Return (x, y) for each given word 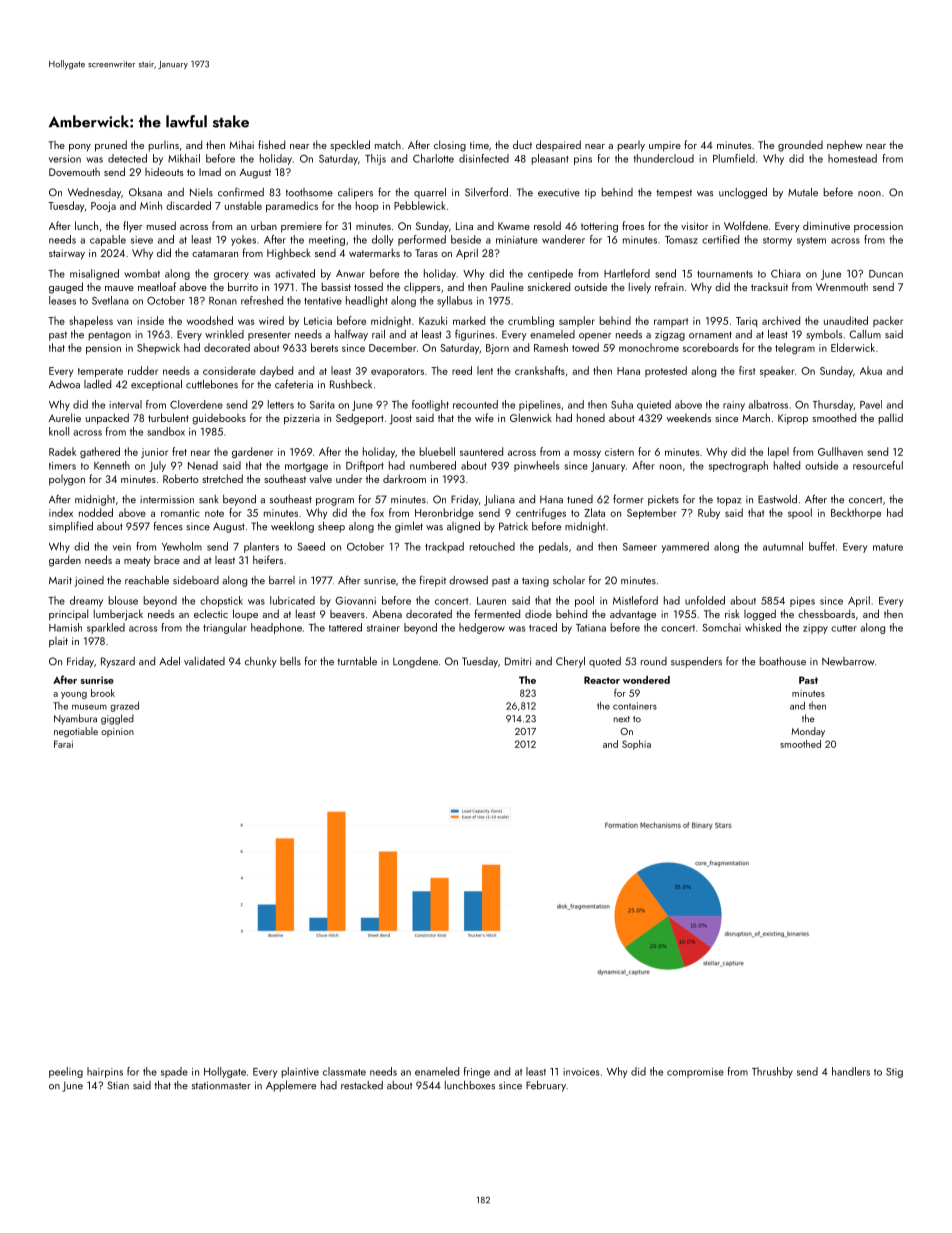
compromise (695, 1073)
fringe (477, 1072)
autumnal (783, 546)
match (388, 144)
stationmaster (221, 1085)
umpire (665, 146)
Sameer (640, 547)
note (214, 513)
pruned (111, 146)
